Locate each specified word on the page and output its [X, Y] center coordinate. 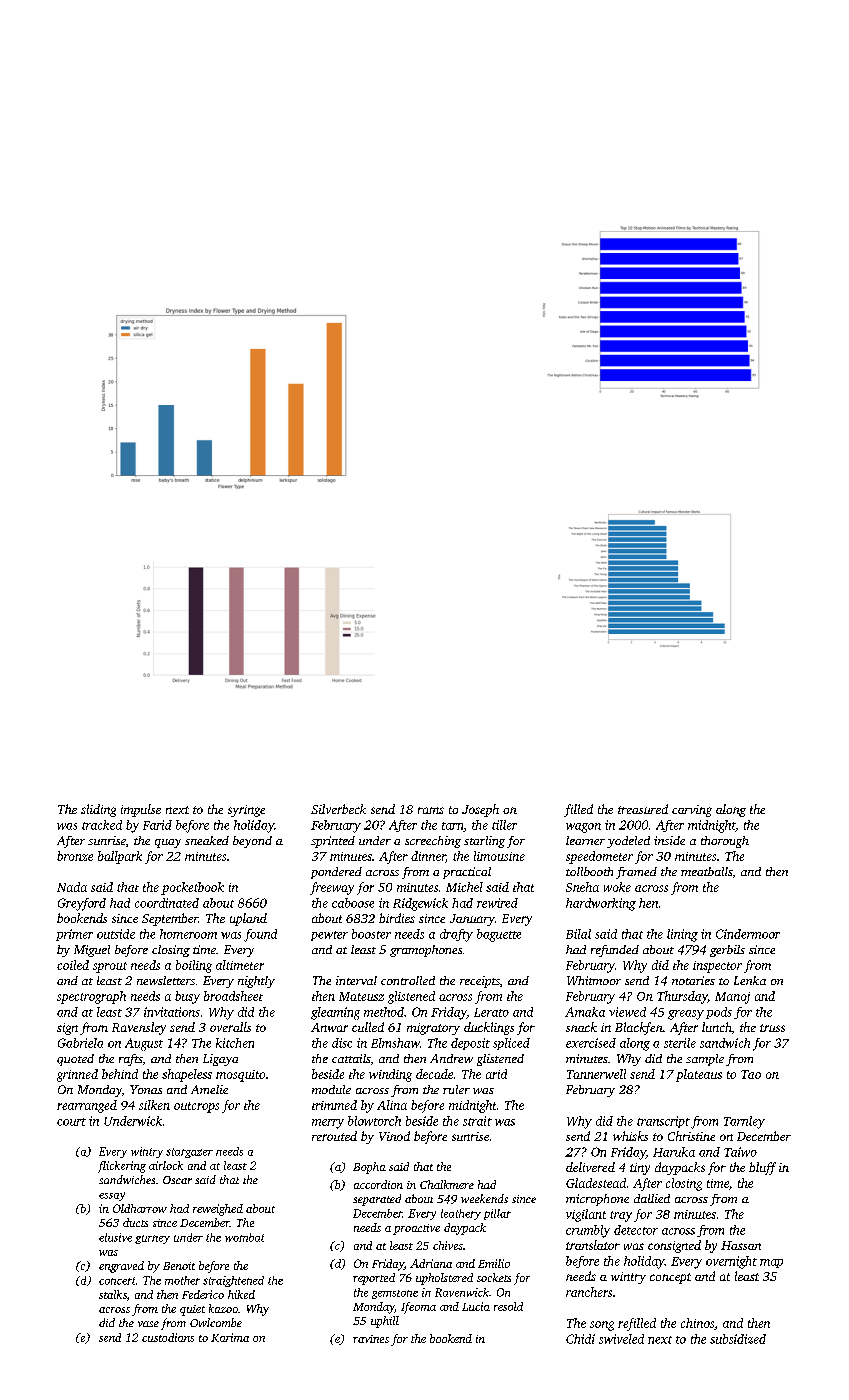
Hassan [741, 1245]
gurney [152, 1239]
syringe [246, 811]
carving [692, 811]
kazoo [223, 1308]
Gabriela [80, 1043]
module [331, 1089]
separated [377, 1200]
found [260, 935]
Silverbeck [338, 809]
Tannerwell [596, 1074]
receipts [480, 982]
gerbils [727, 951]
